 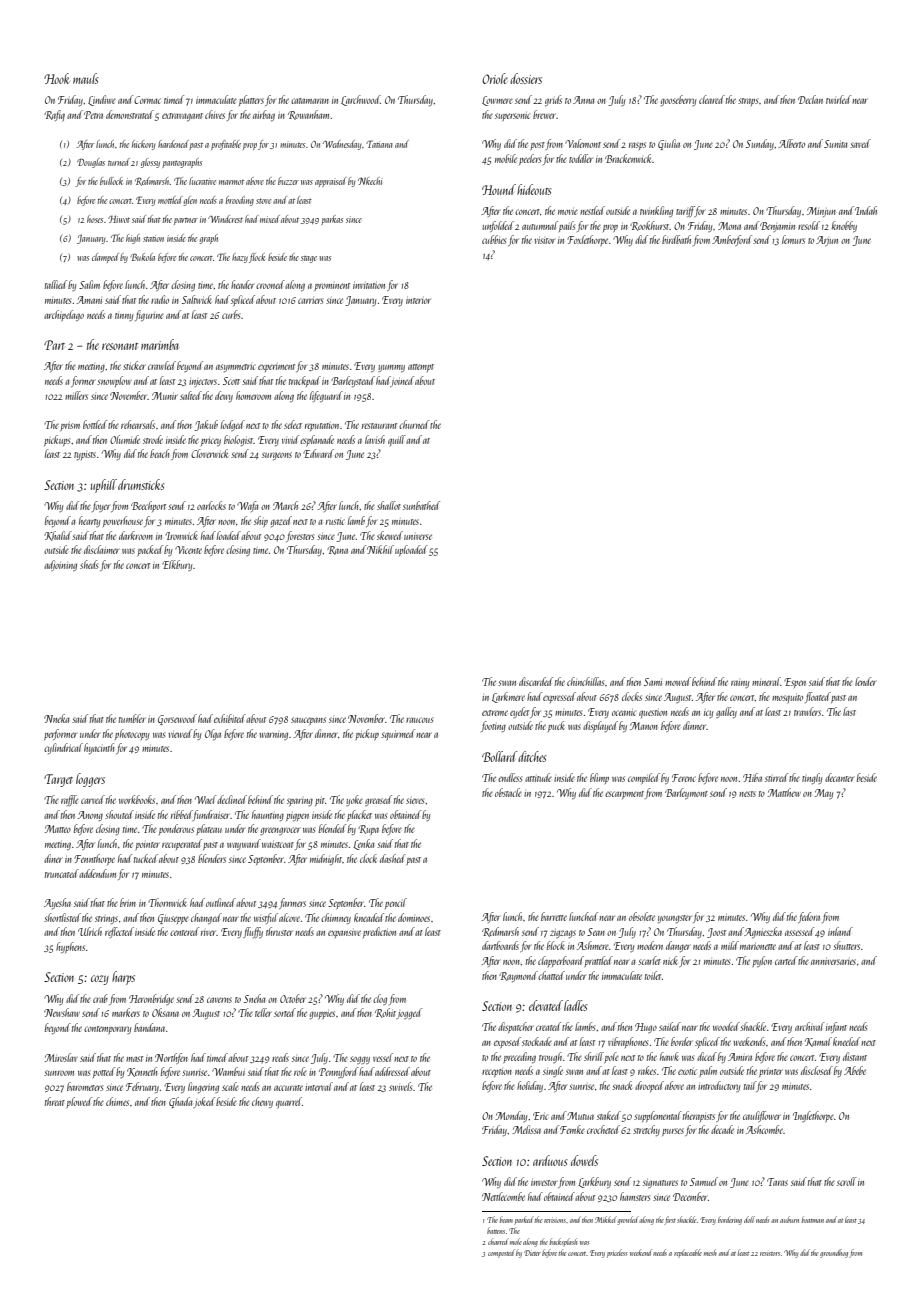 What do you see at coordinates (498, 1241) in the screenshot?
I see `charred` at bounding box center [498, 1241].
